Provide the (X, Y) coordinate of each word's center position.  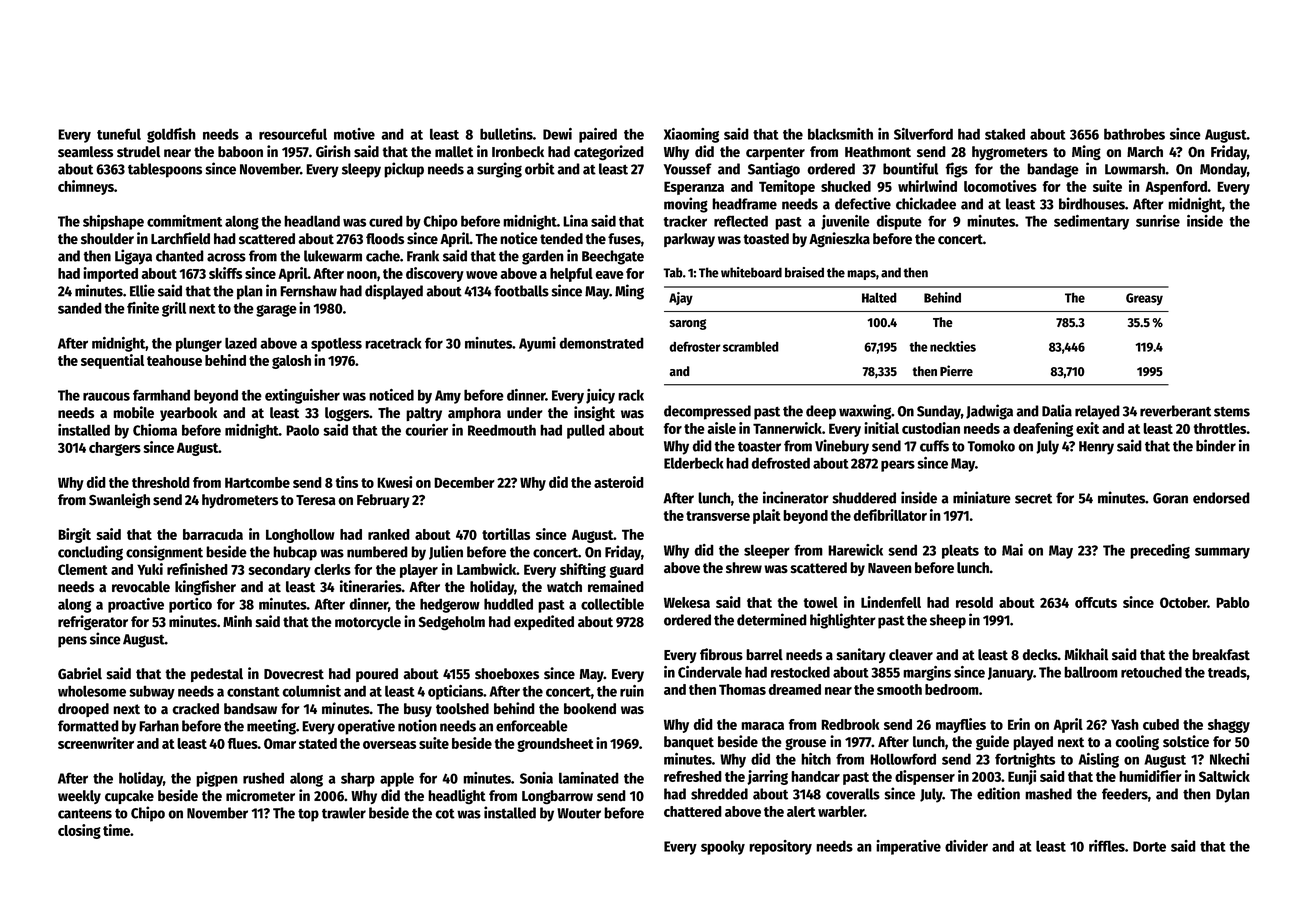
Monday (1223, 170)
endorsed (1221, 498)
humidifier (1150, 776)
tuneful (119, 134)
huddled (508, 604)
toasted (766, 239)
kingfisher (205, 587)
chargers (115, 449)
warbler (841, 811)
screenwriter (96, 743)
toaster (759, 446)
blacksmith (840, 134)
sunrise (1158, 221)
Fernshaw (308, 291)
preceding (1160, 551)
